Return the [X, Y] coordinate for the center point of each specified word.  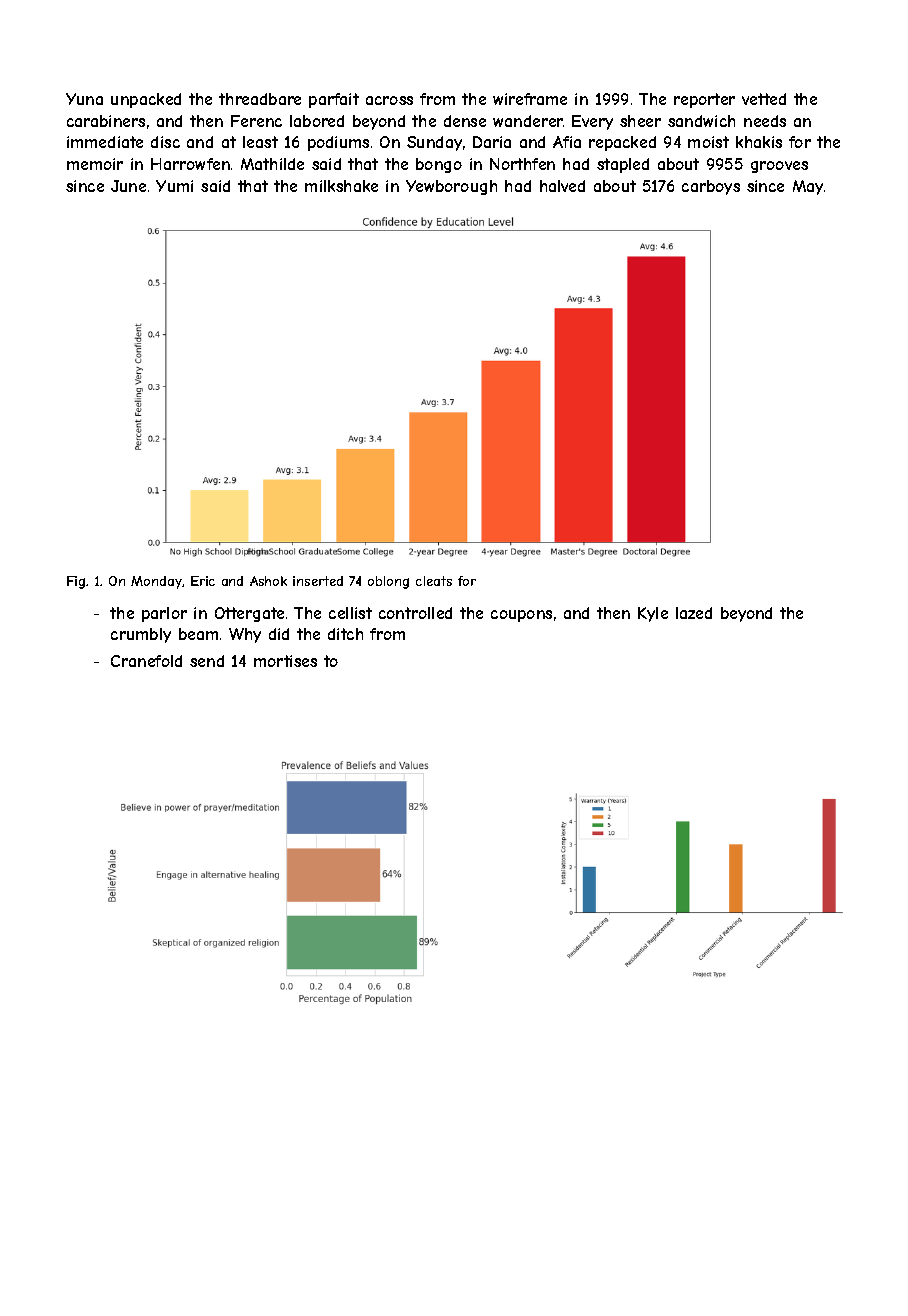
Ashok [268, 581]
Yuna [84, 99]
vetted [764, 99]
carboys [711, 187]
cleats [434, 581]
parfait [334, 100]
